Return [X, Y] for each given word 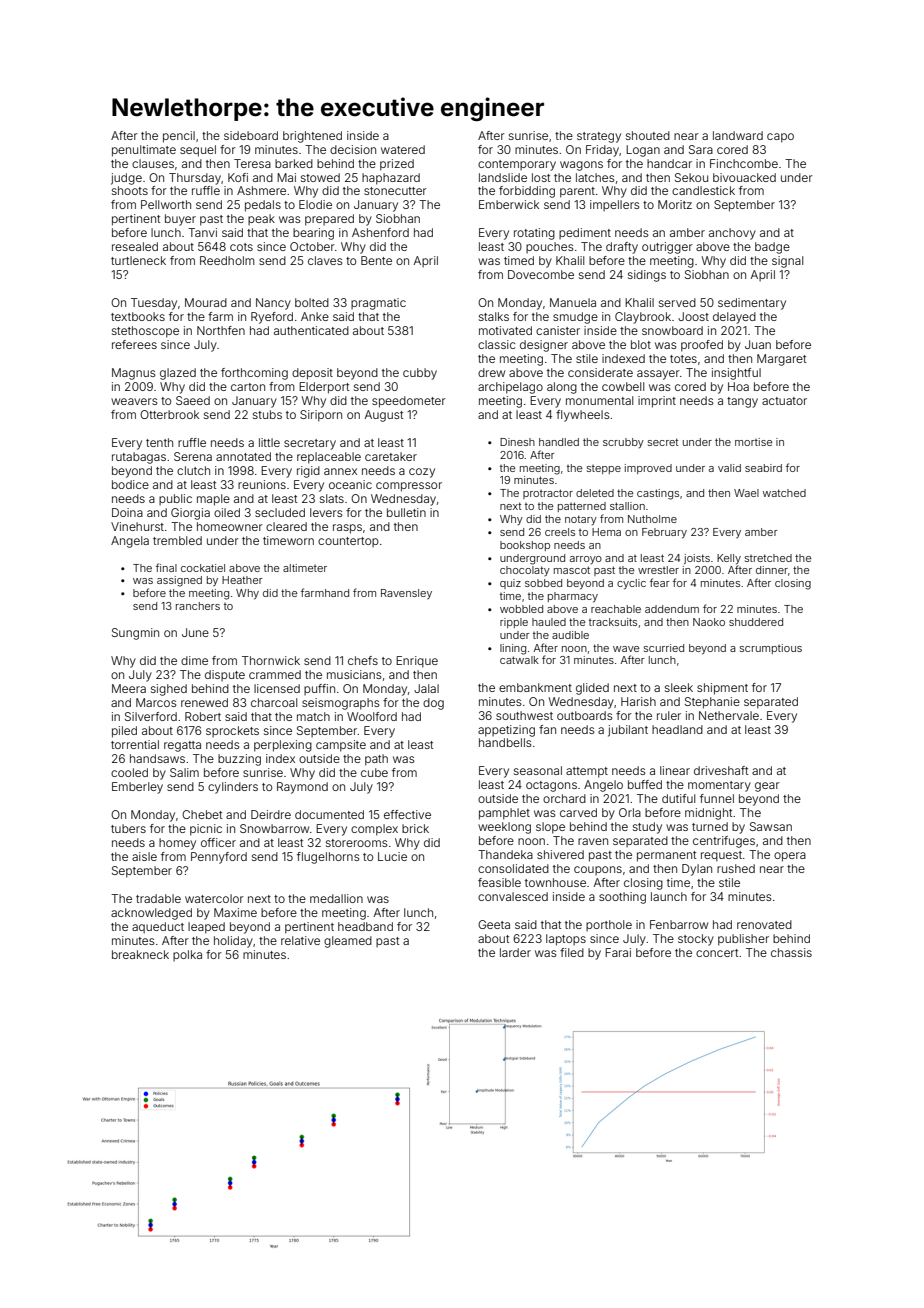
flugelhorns [328, 858]
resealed [135, 246]
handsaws [157, 758]
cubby [420, 374]
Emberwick [509, 204]
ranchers [198, 606]
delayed [734, 318]
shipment [722, 689]
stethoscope [145, 332]
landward [738, 135]
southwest [524, 715]
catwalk [519, 660]
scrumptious [771, 649]
